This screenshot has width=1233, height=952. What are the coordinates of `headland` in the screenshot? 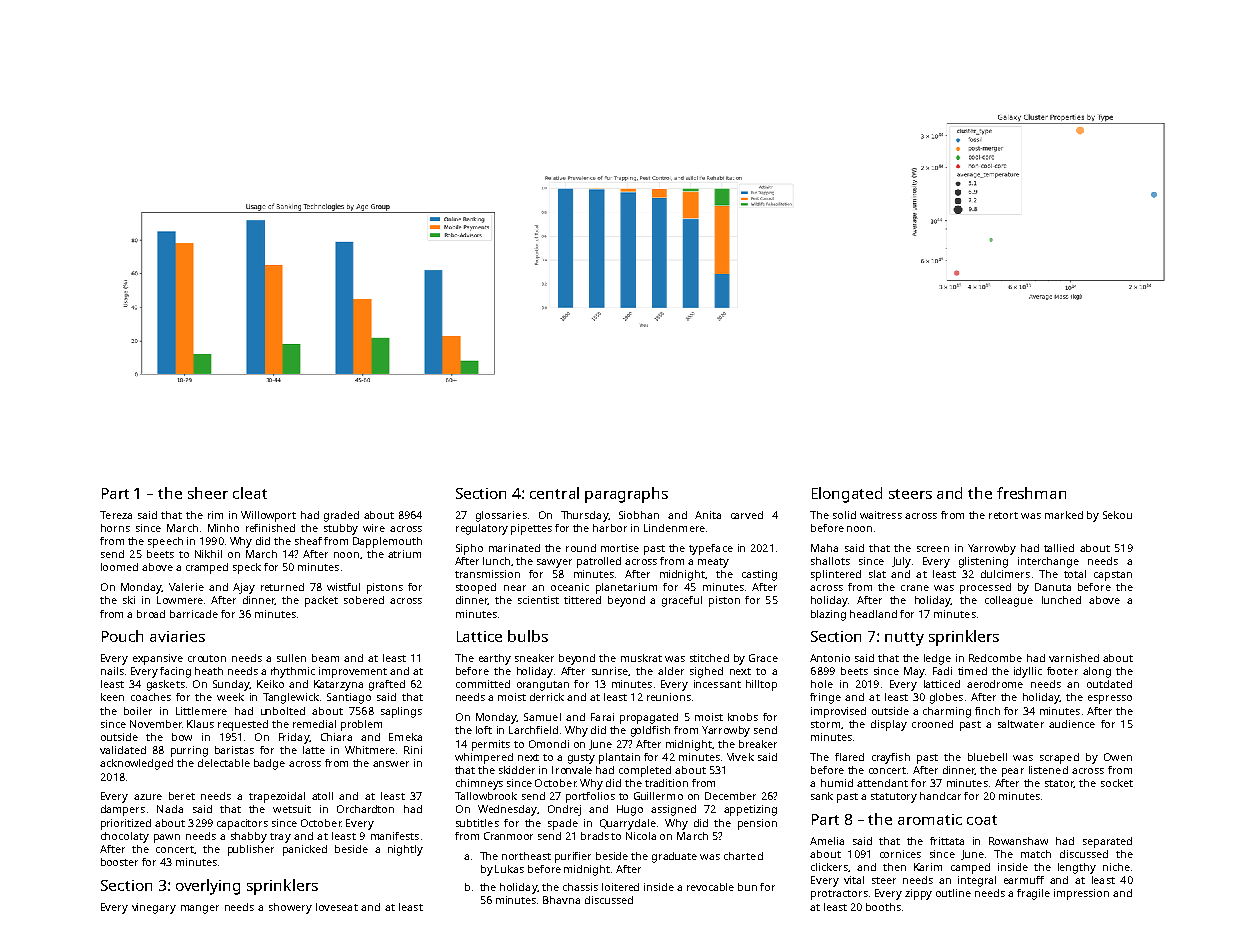 It's located at (873, 614).
